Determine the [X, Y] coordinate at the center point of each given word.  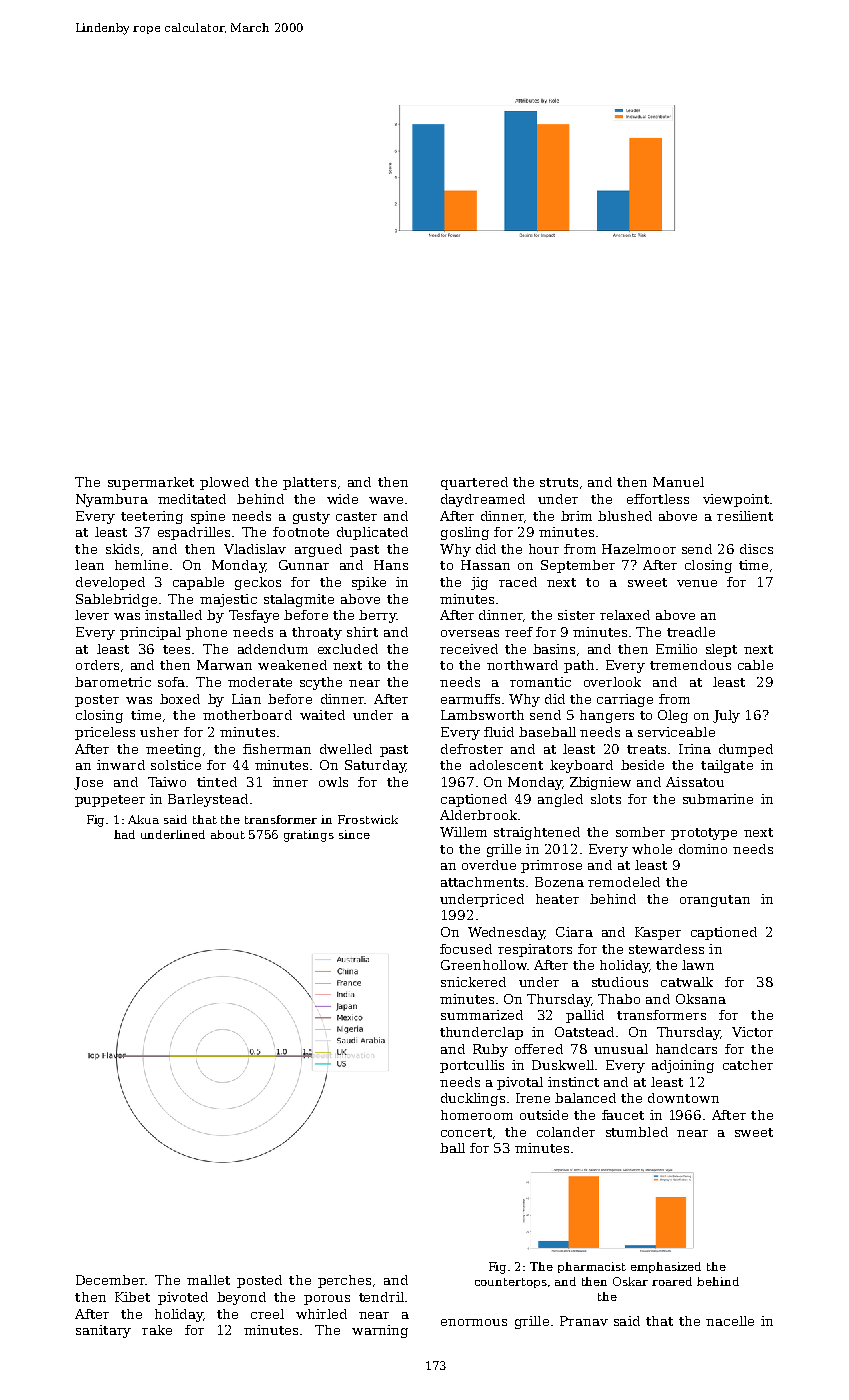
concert [466, 1132]
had [124, 834]
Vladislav [255, 549]
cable [755, 665]
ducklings [473, 1099]
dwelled [346, 749]
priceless [105, 733]
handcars [686, 1049]
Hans [391, 565]
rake [157, 1330]
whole [652, 849]
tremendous [690, 665]
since [354, 834]
